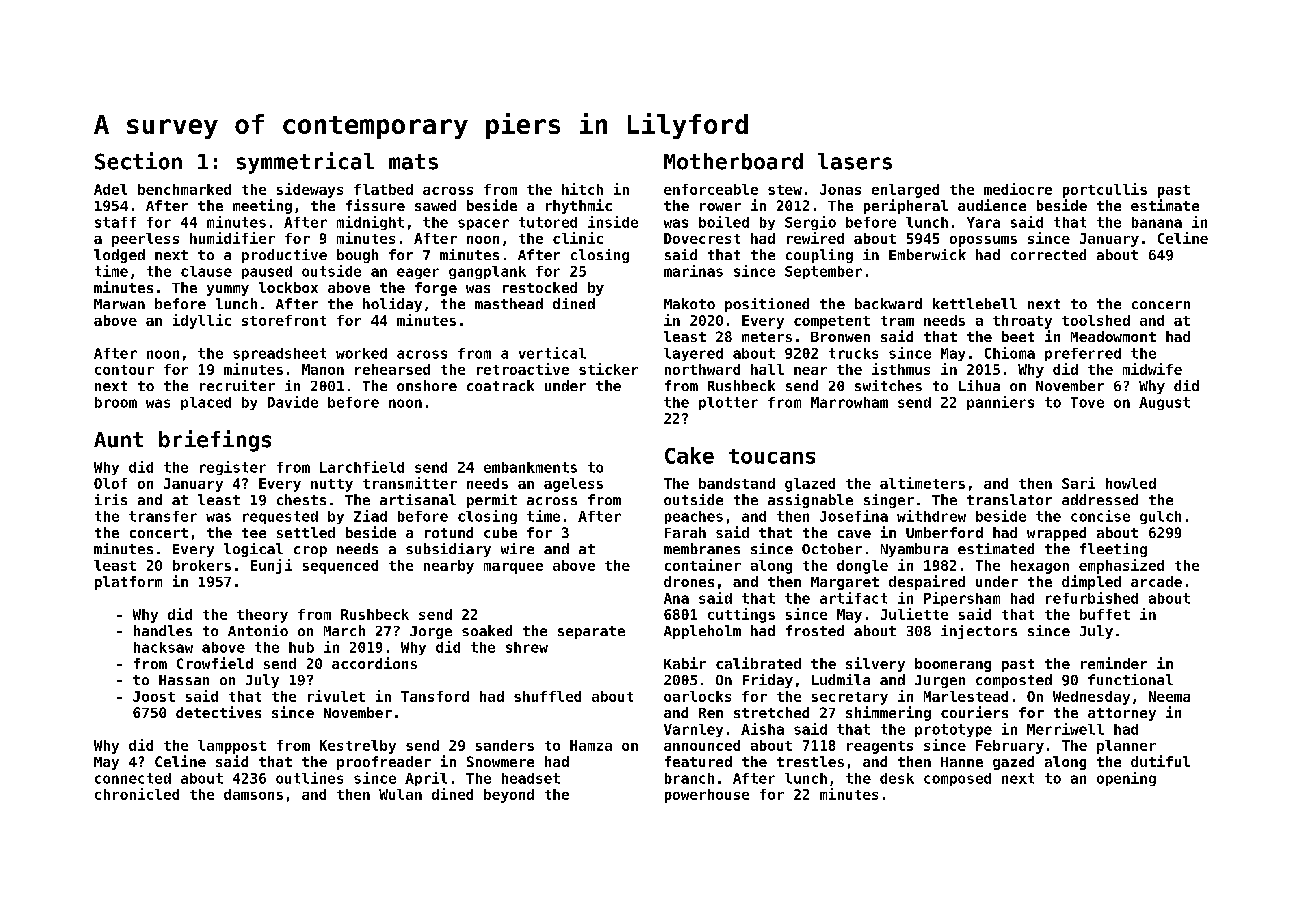 The image size is (1308, 924). Describe the element at coordinates (832, 322) in the screenshot. I see `competent` at that location.
